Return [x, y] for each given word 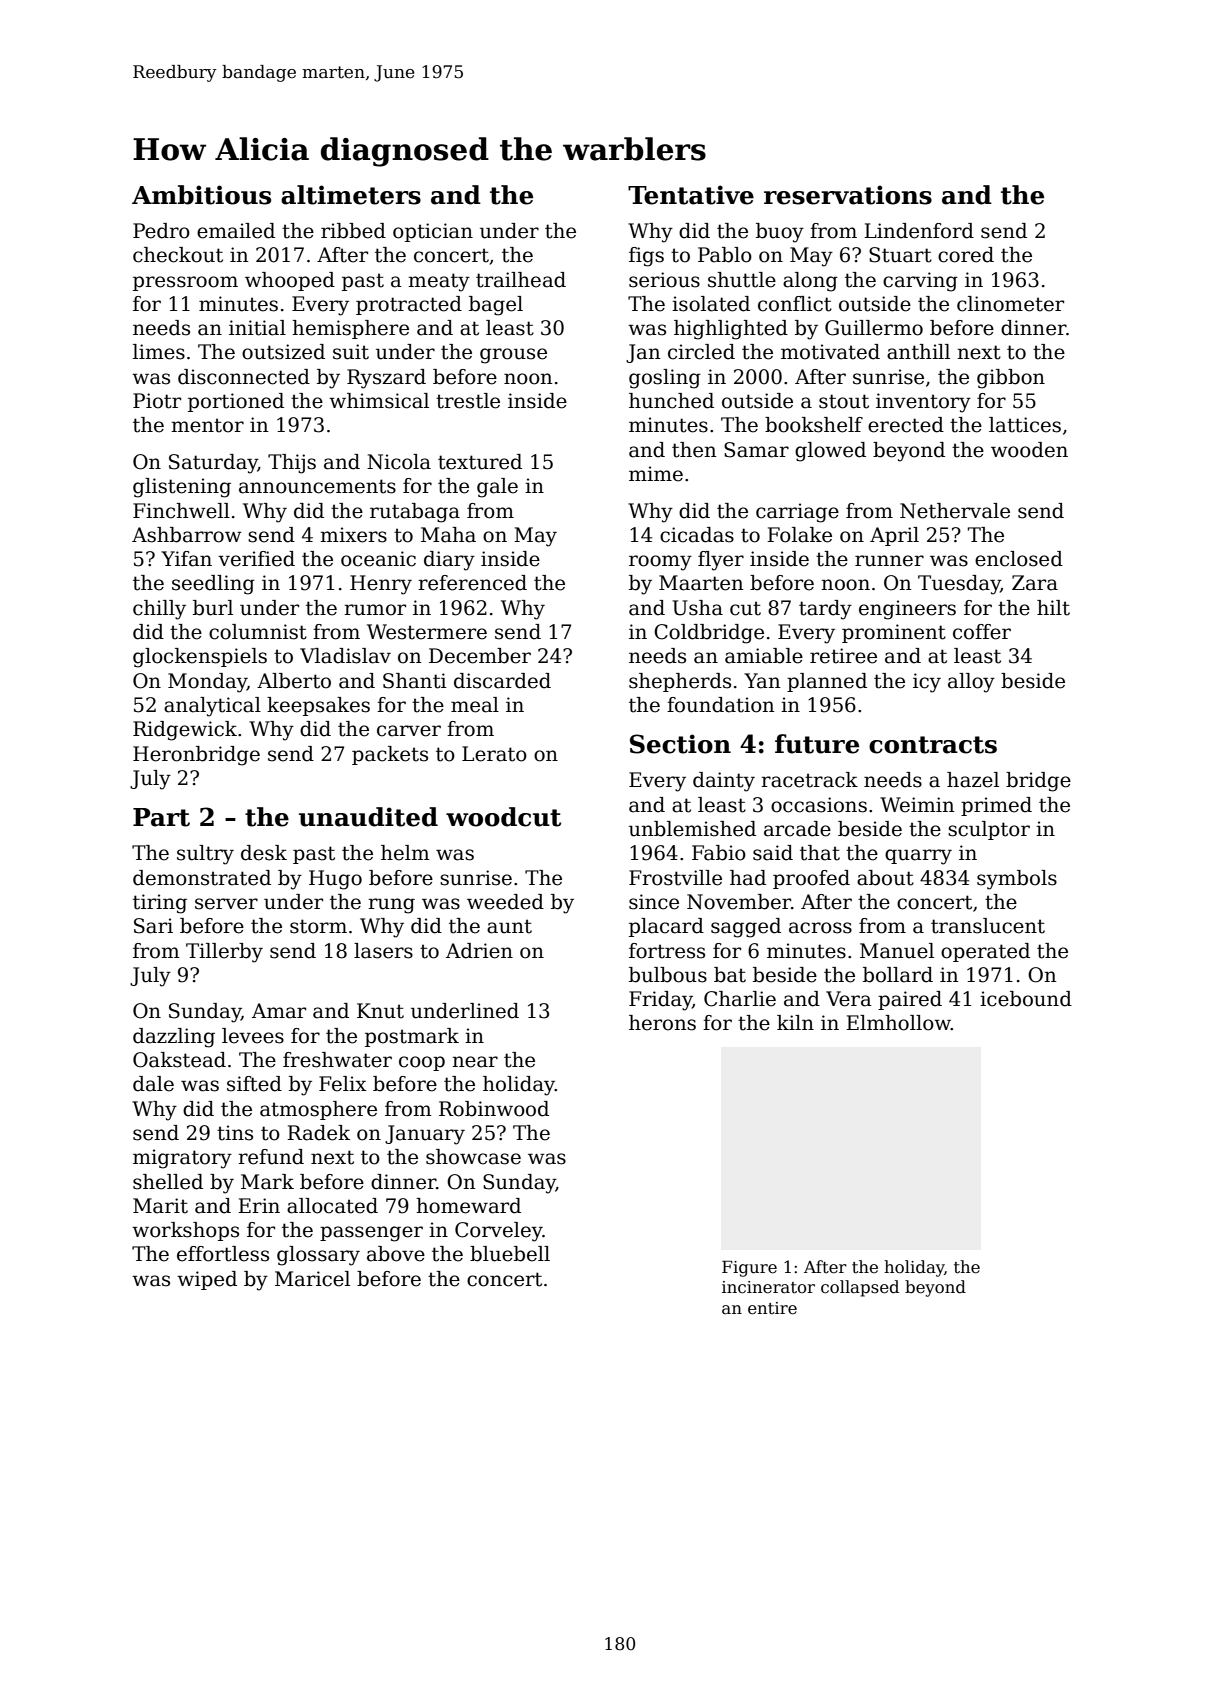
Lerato [494, 754]
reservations [848, 195]
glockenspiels [200, 658]
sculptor [989, 830]
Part [161, 817]
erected [906, 425]
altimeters [351, 195]
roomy [660, 563]
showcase [473, 1157]
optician [433, 232]
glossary [318, 1256]
